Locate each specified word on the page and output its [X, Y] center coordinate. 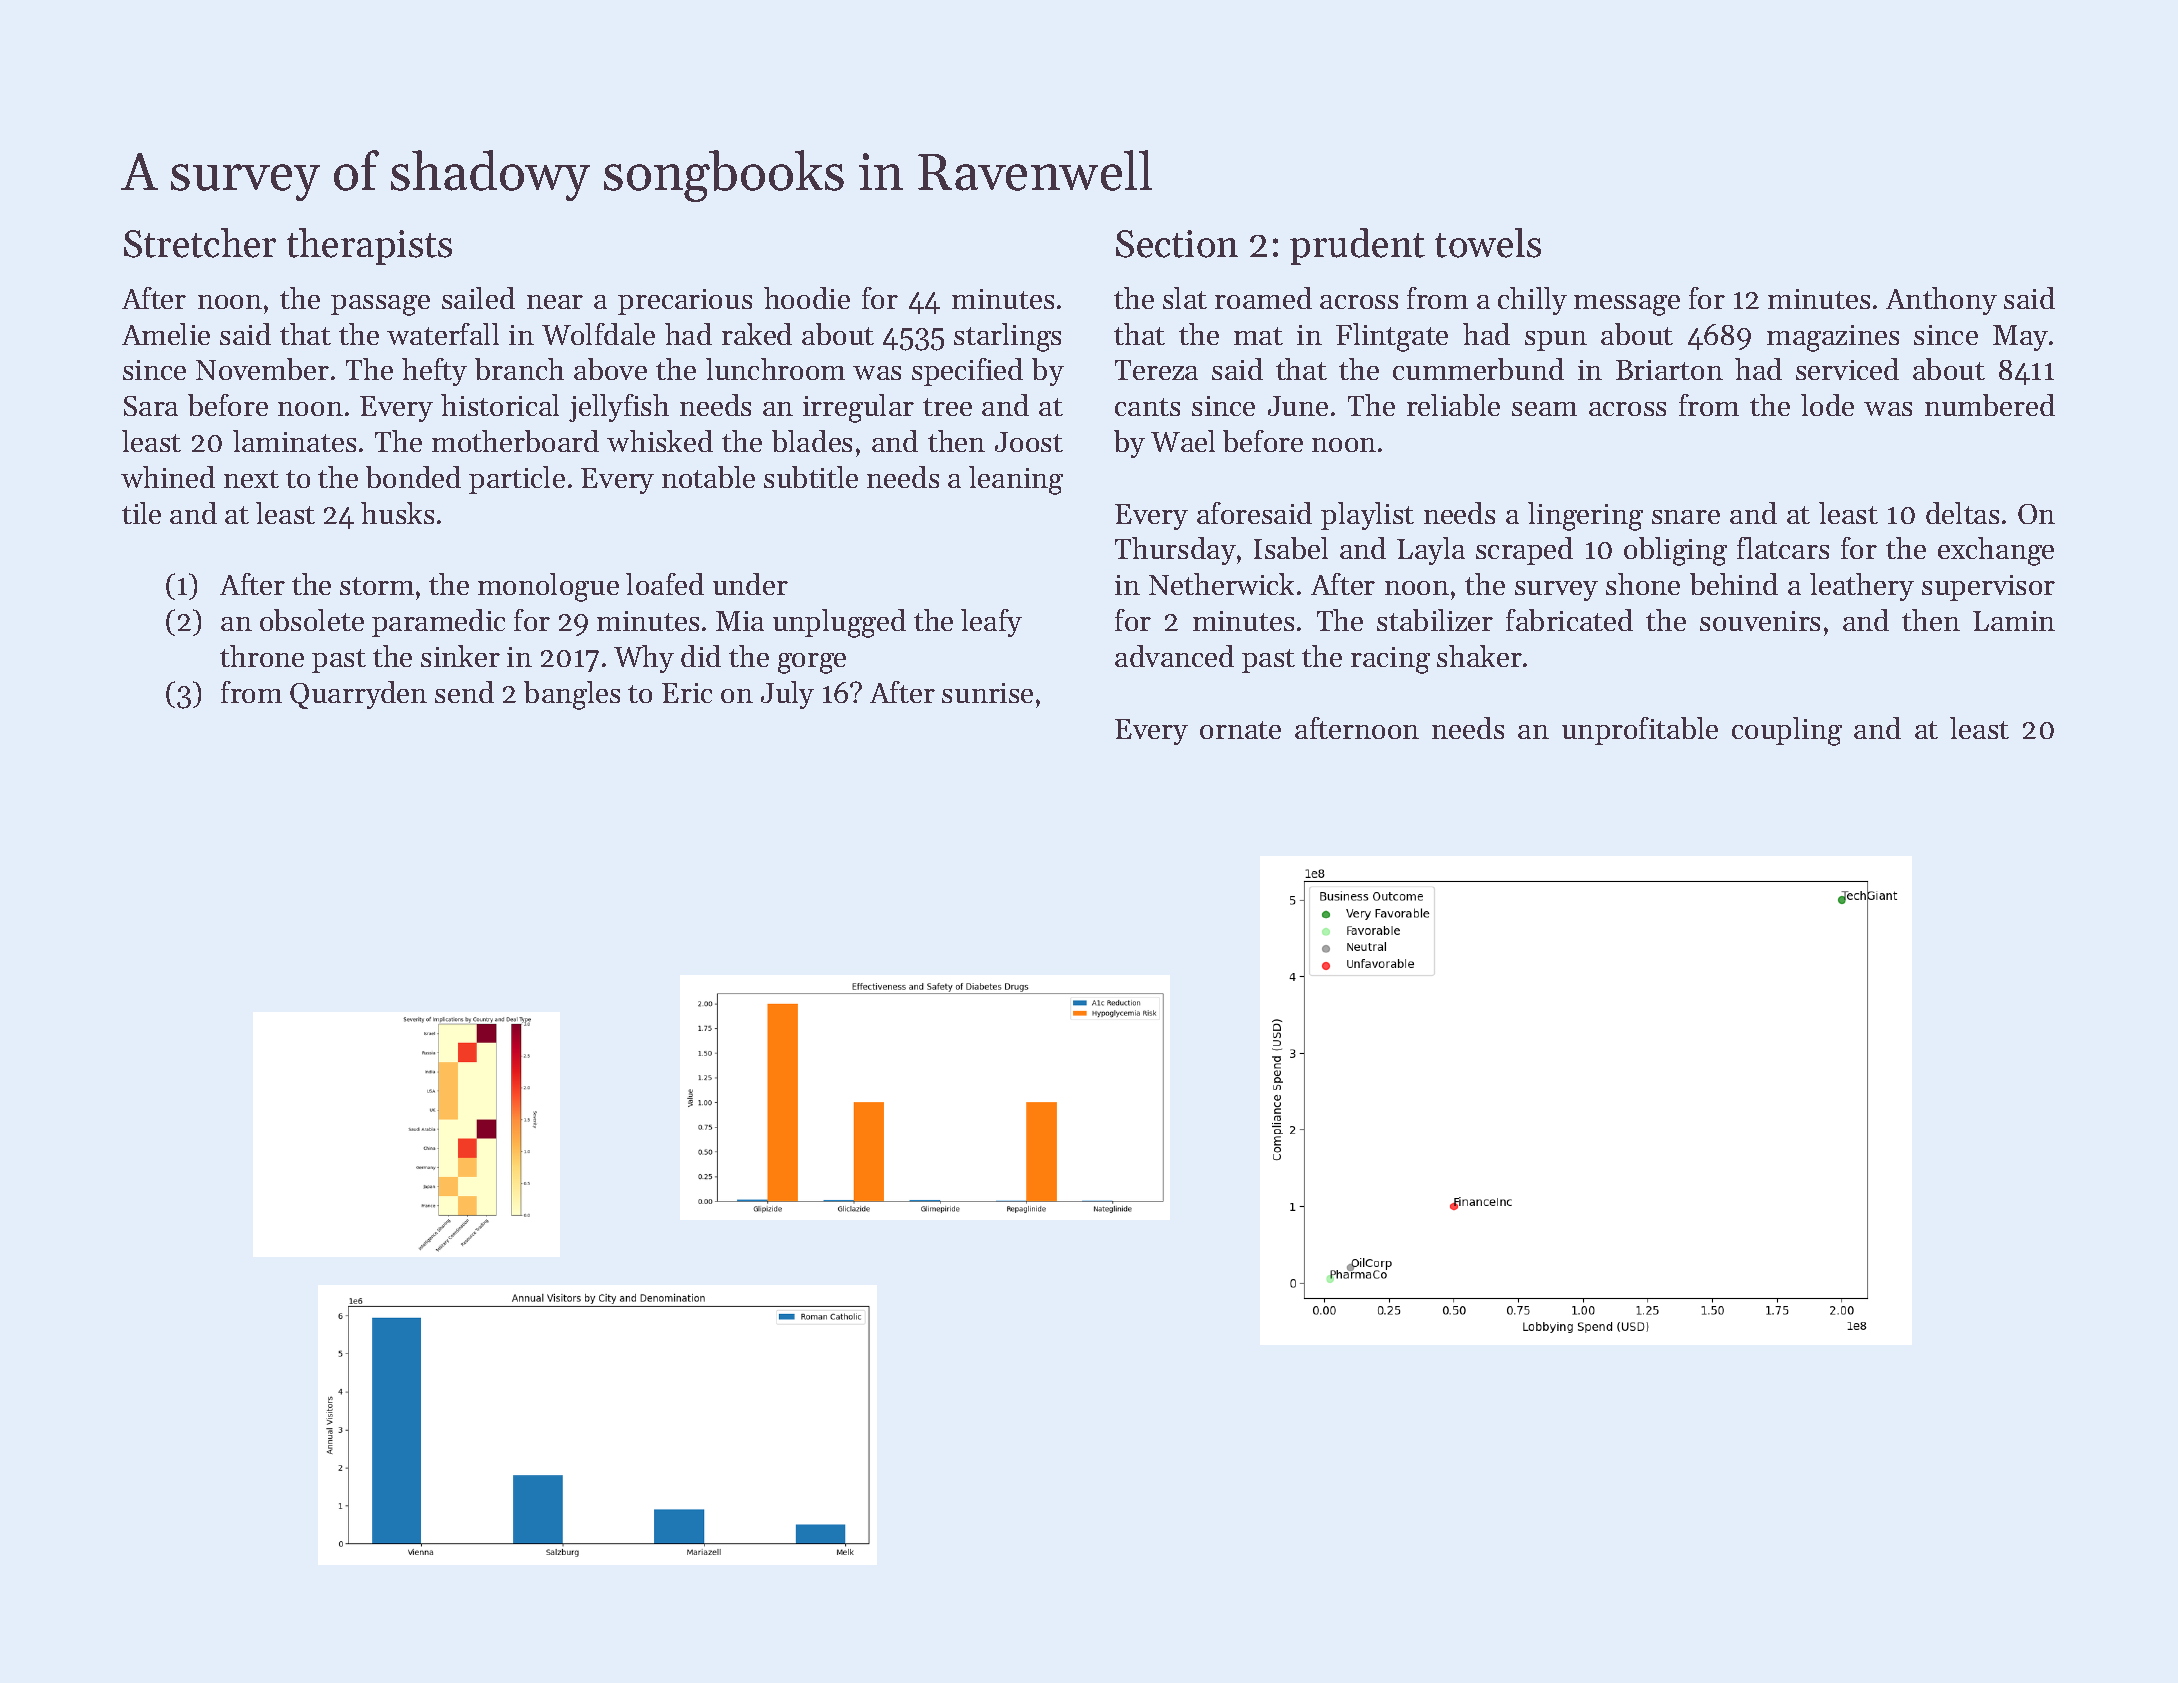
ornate [1240, 730]
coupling [1787, 731]
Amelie [166, 334]
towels [1488, 243]
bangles [572, 695]
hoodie [807, 298]
